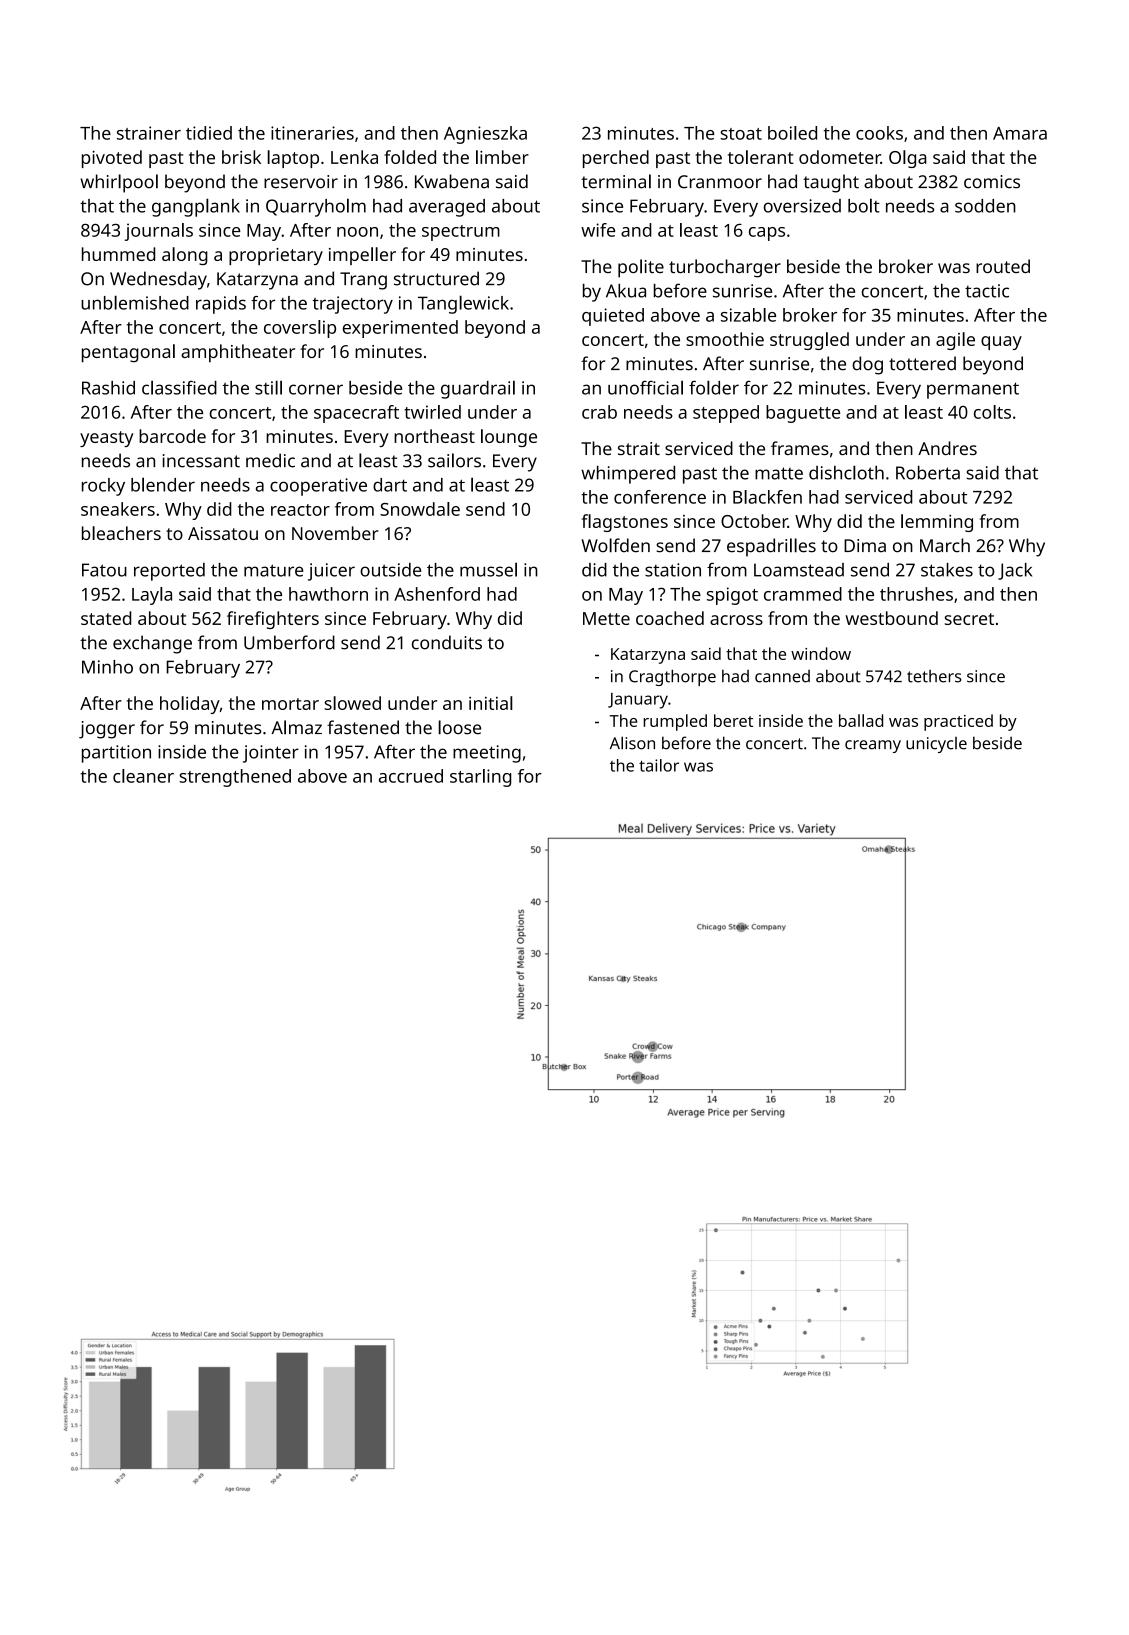 The width and height of the image is (1129, 1635). What do you see at coordinates (437, 594) in the image?
I see `Ashenford` at bounding box center [437, 594].
